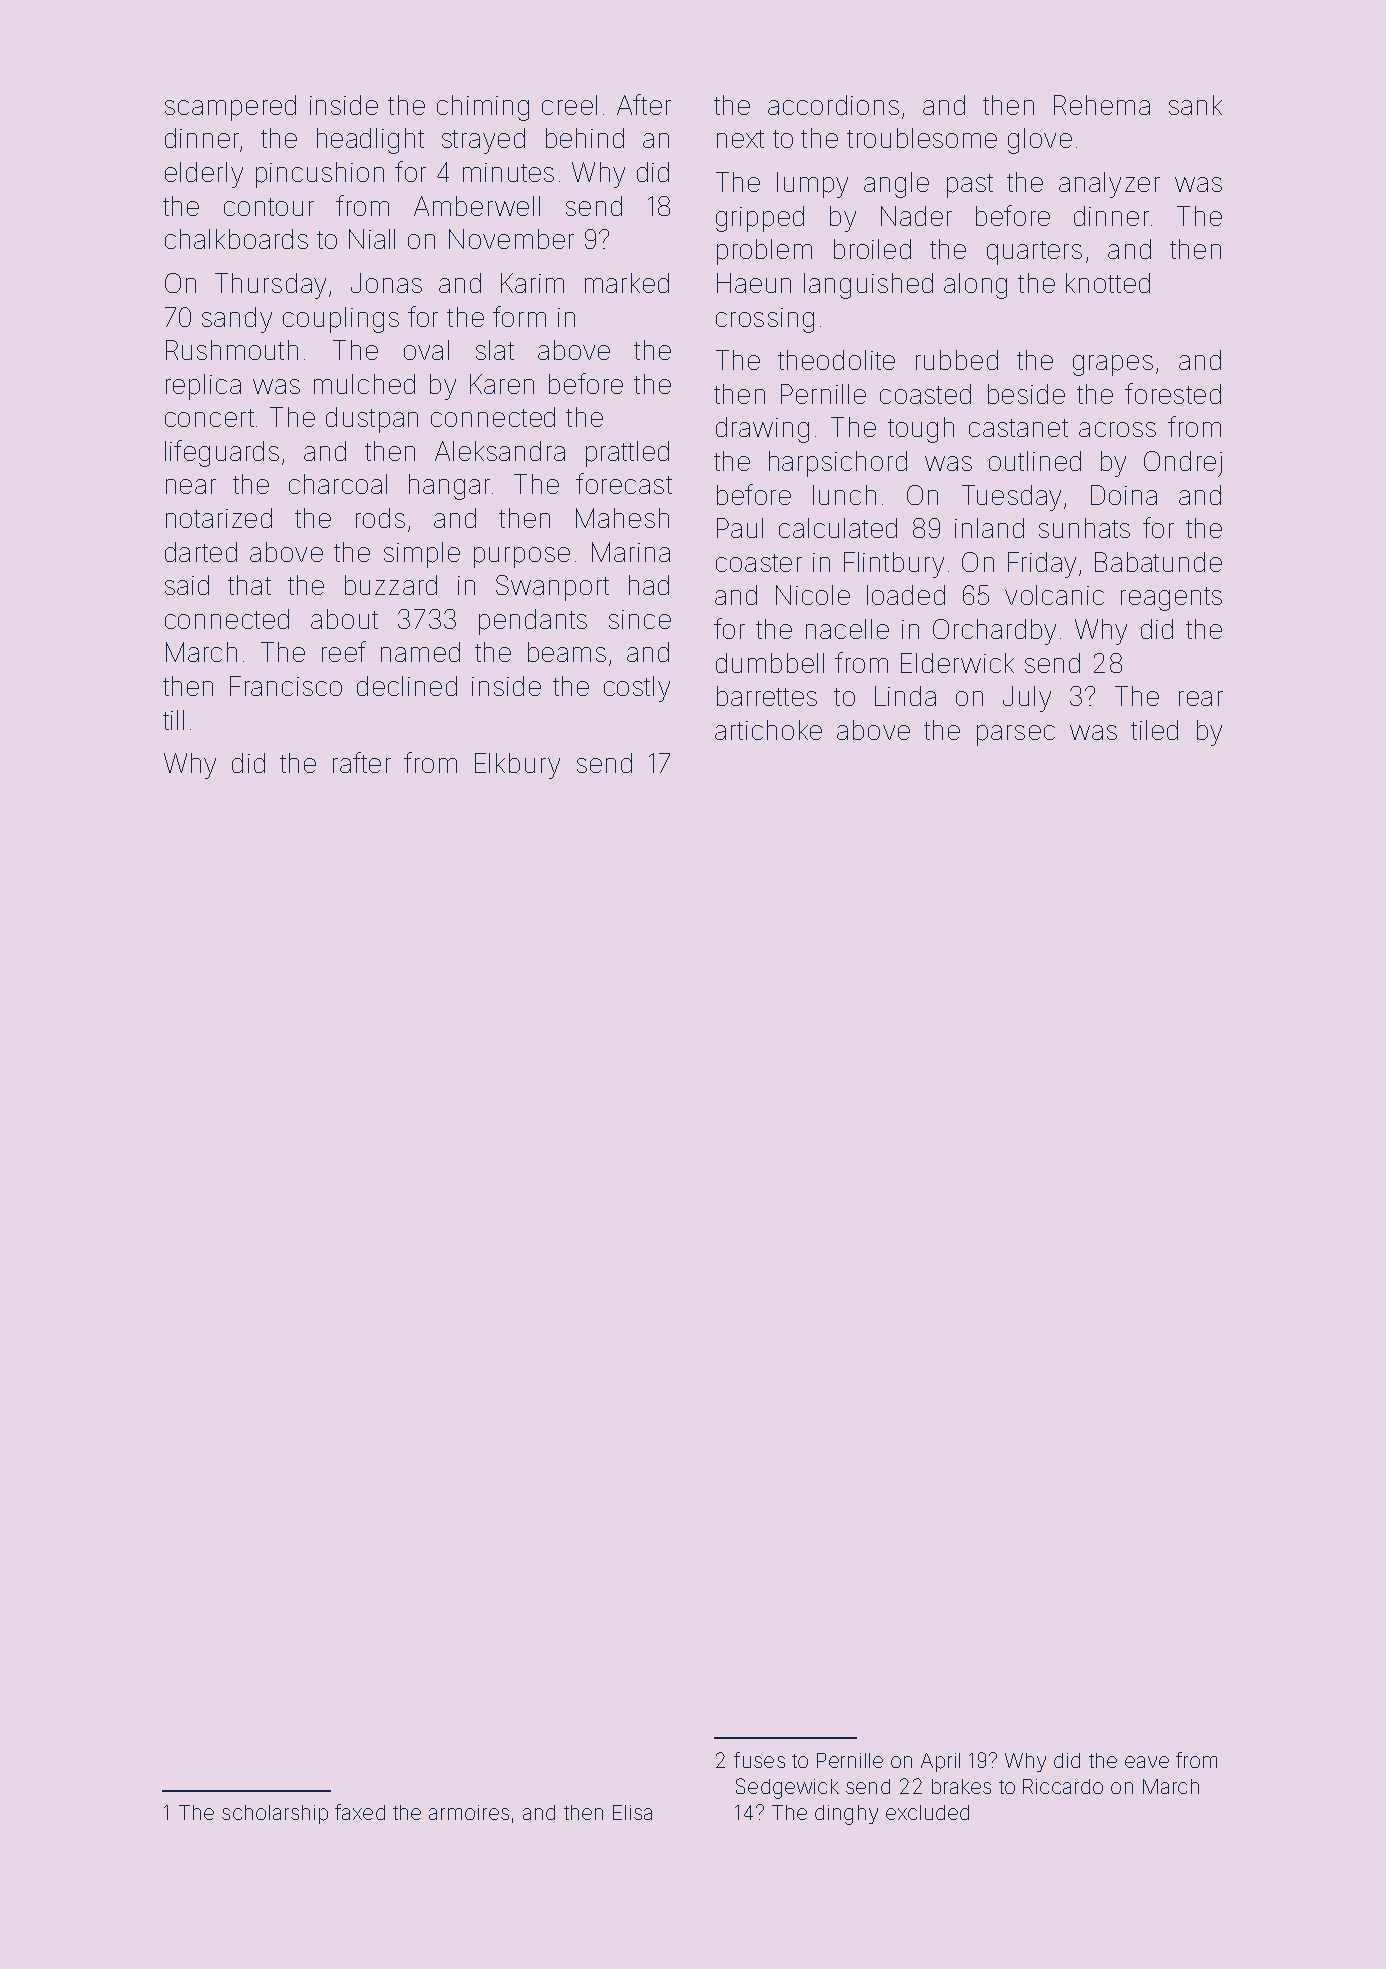 The width and height of the page is (1386, 1969). What do you see at coordinates (970, 186) in the page?
I see `past` at bounding box center [970, 186].
